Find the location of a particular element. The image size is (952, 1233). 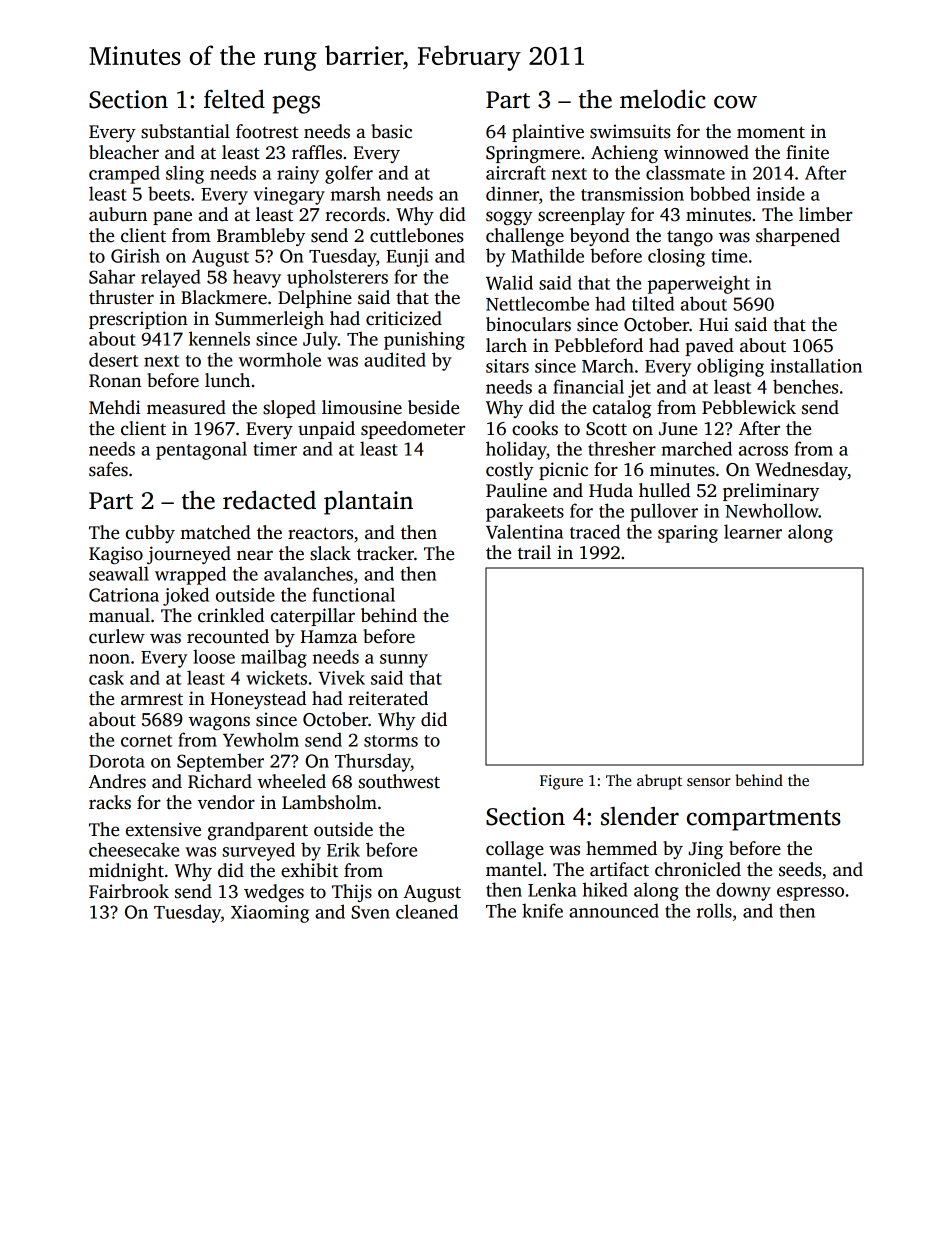

cornet is located at coordinates (146, 741).
